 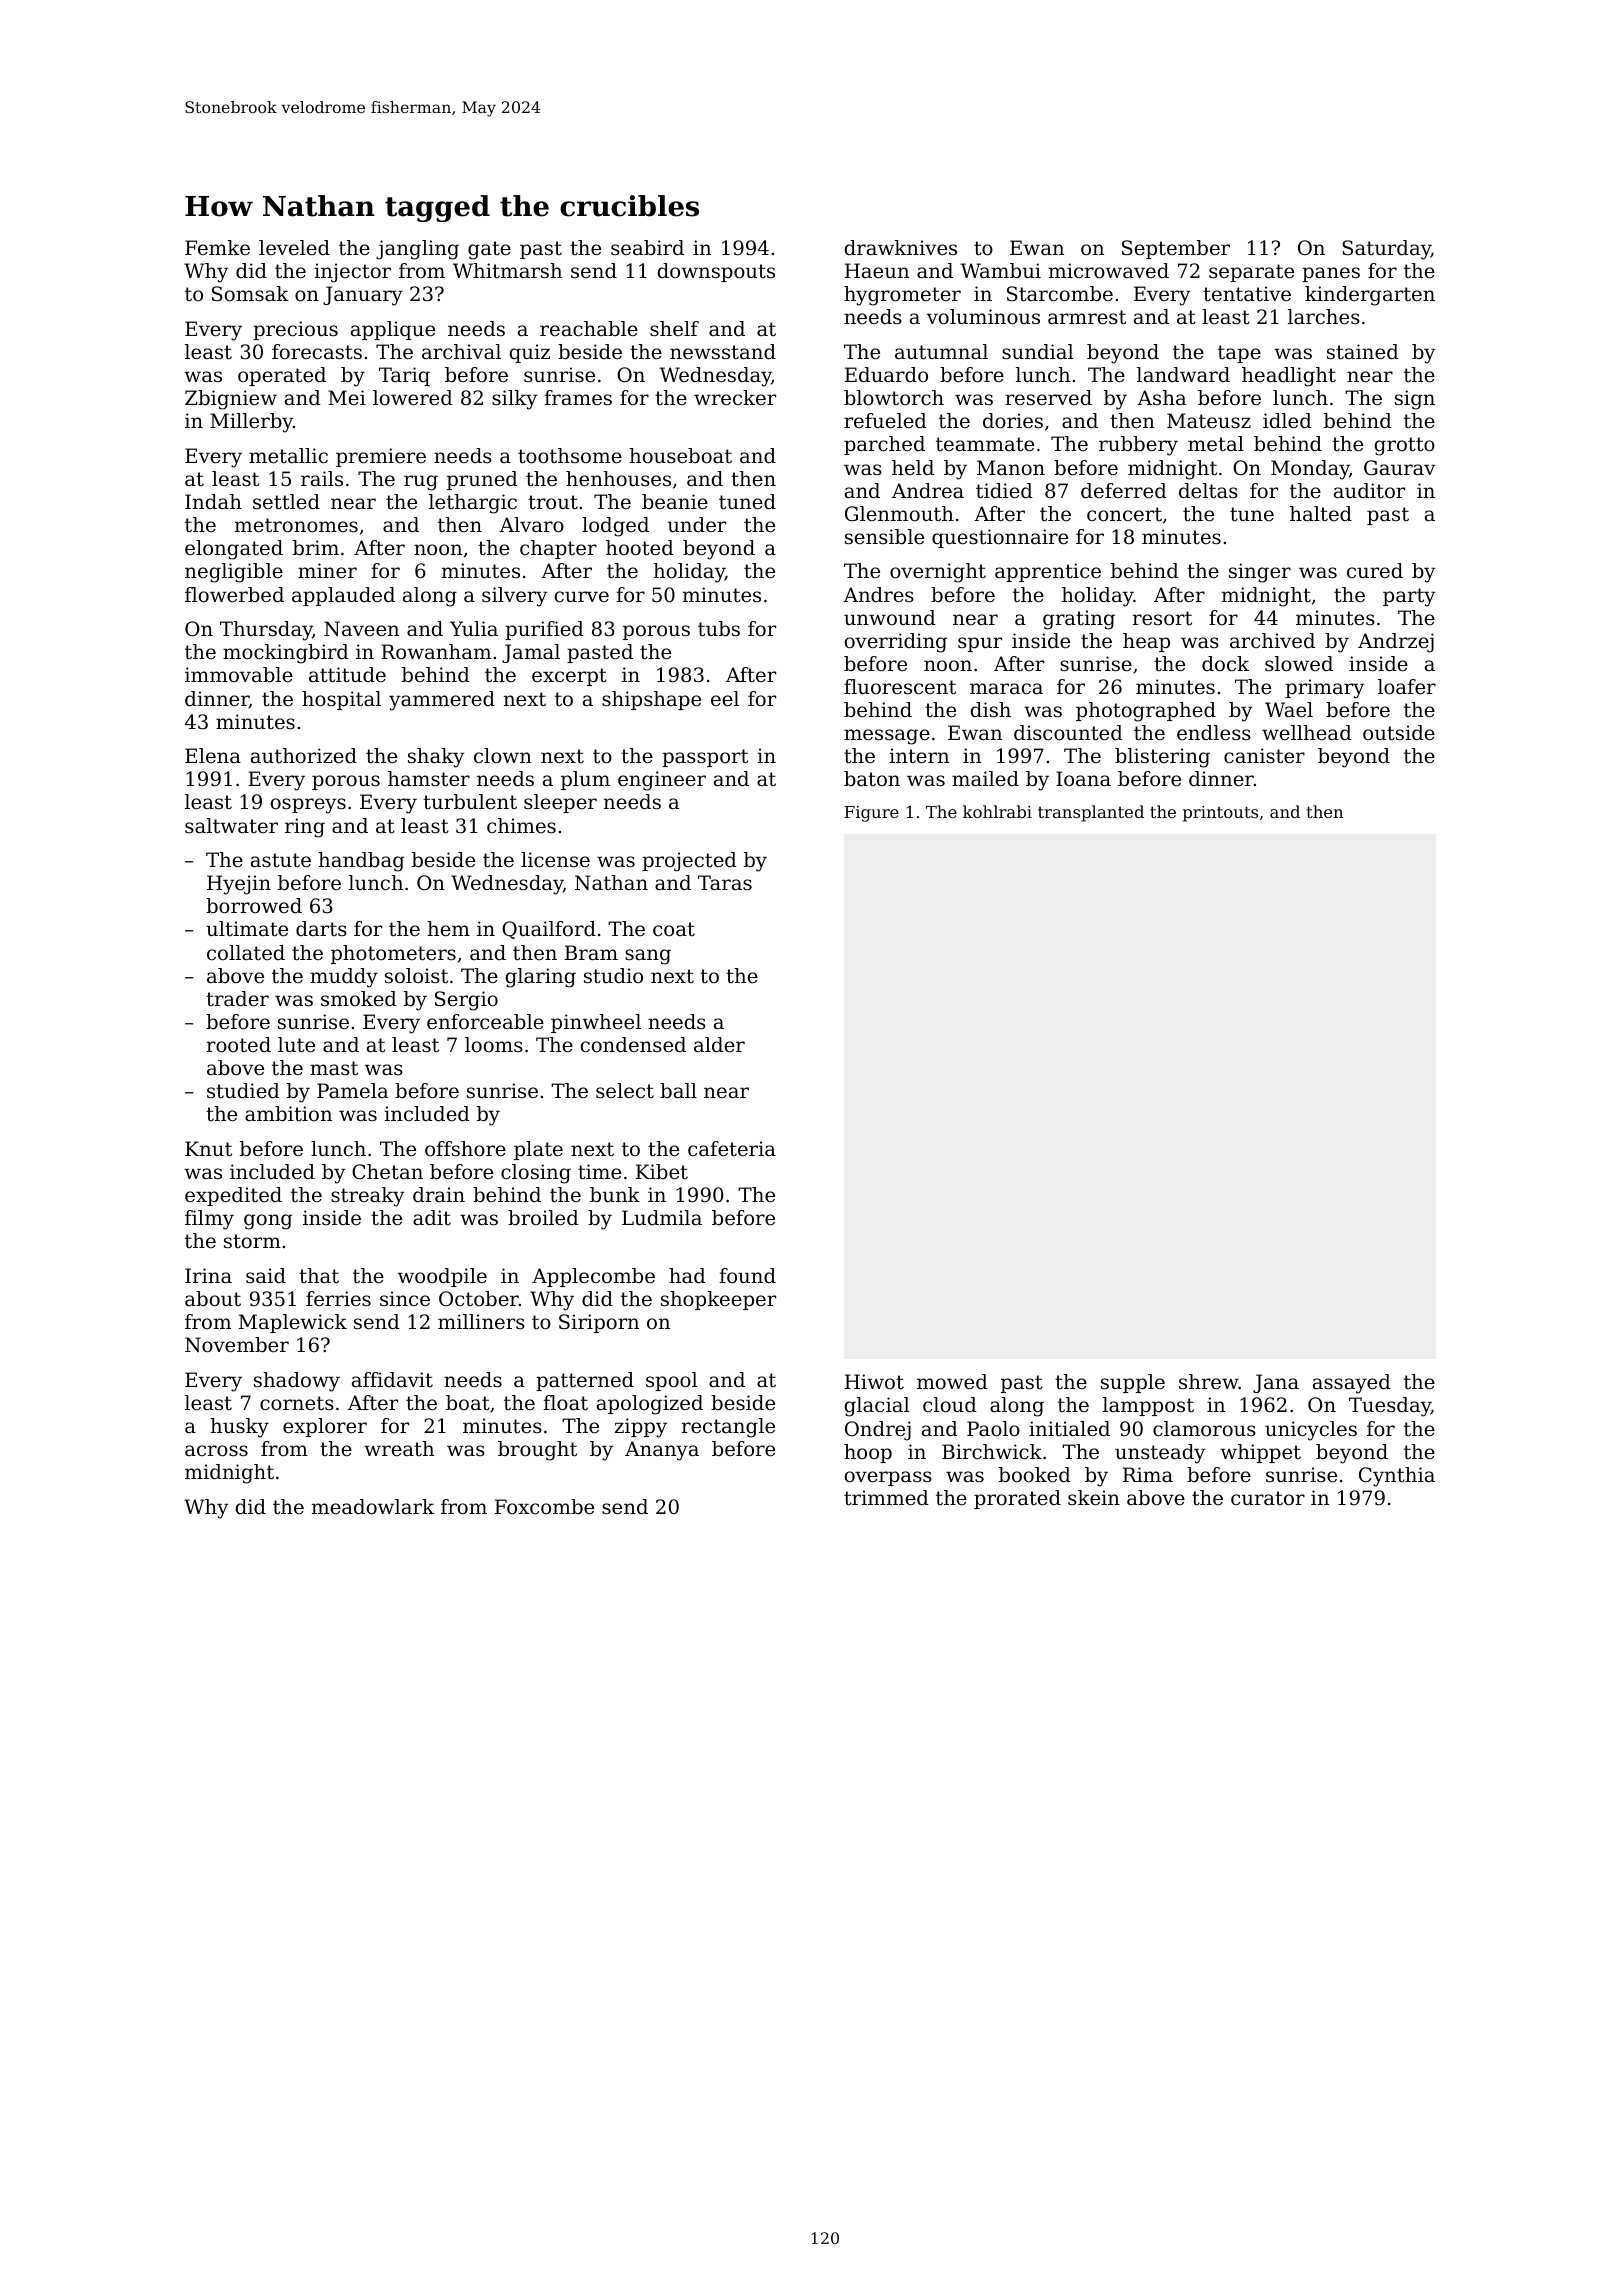 What do you see at coordinates (1220, 814) in the image?
I see `printouts` at bounding box center [1220, 814].
